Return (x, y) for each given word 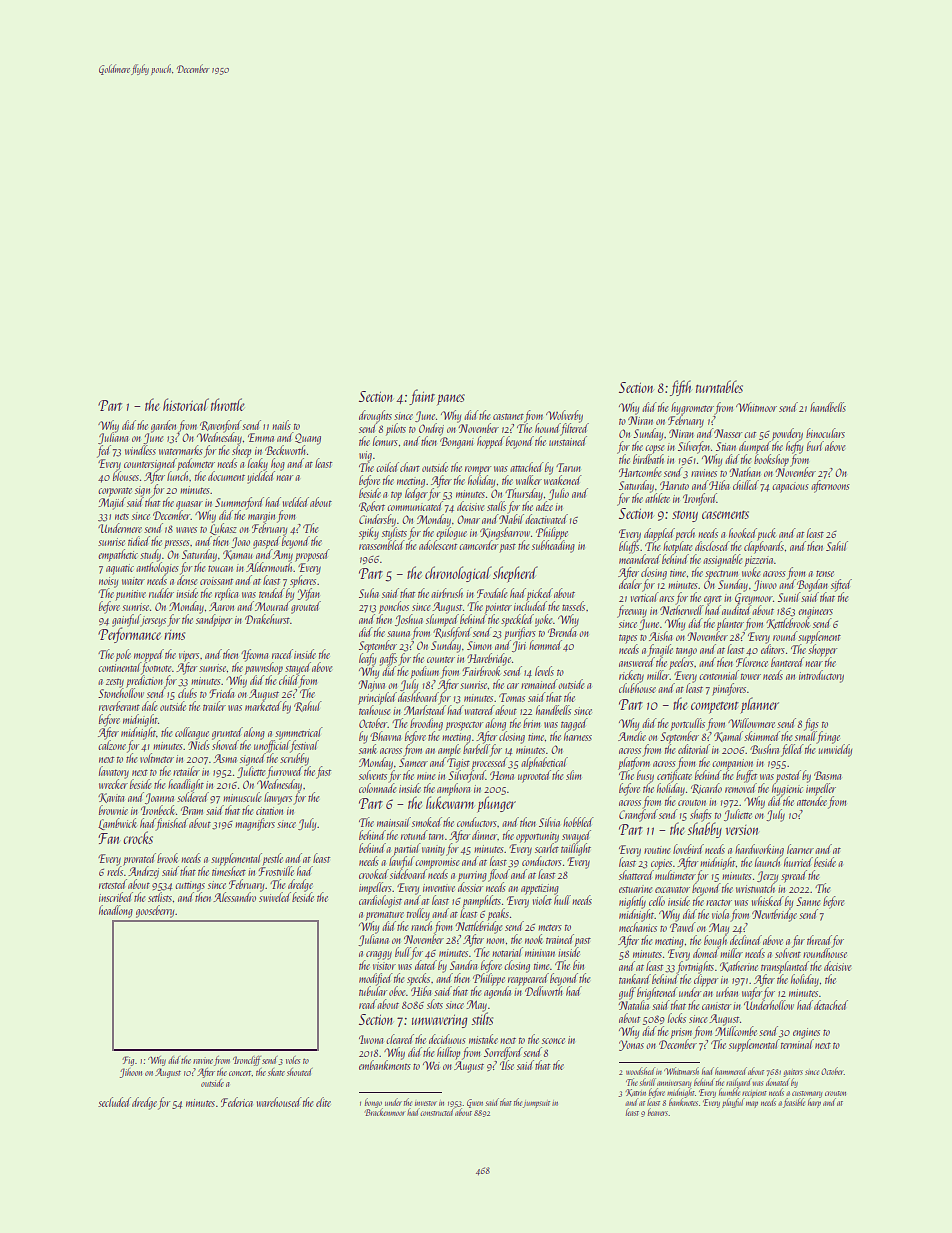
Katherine (739, 966)
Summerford (239, 503)
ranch (421, 926)
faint (422, 397)
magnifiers (255, 824)
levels (544, 671)
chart (410, 467)
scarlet (547, 848)
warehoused (279, 1102)
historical (186, 404)
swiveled (275, 896)
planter (730, 625)
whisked (768, 901)
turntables (719, 386)
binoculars (825, 433)
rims (174, 635)
